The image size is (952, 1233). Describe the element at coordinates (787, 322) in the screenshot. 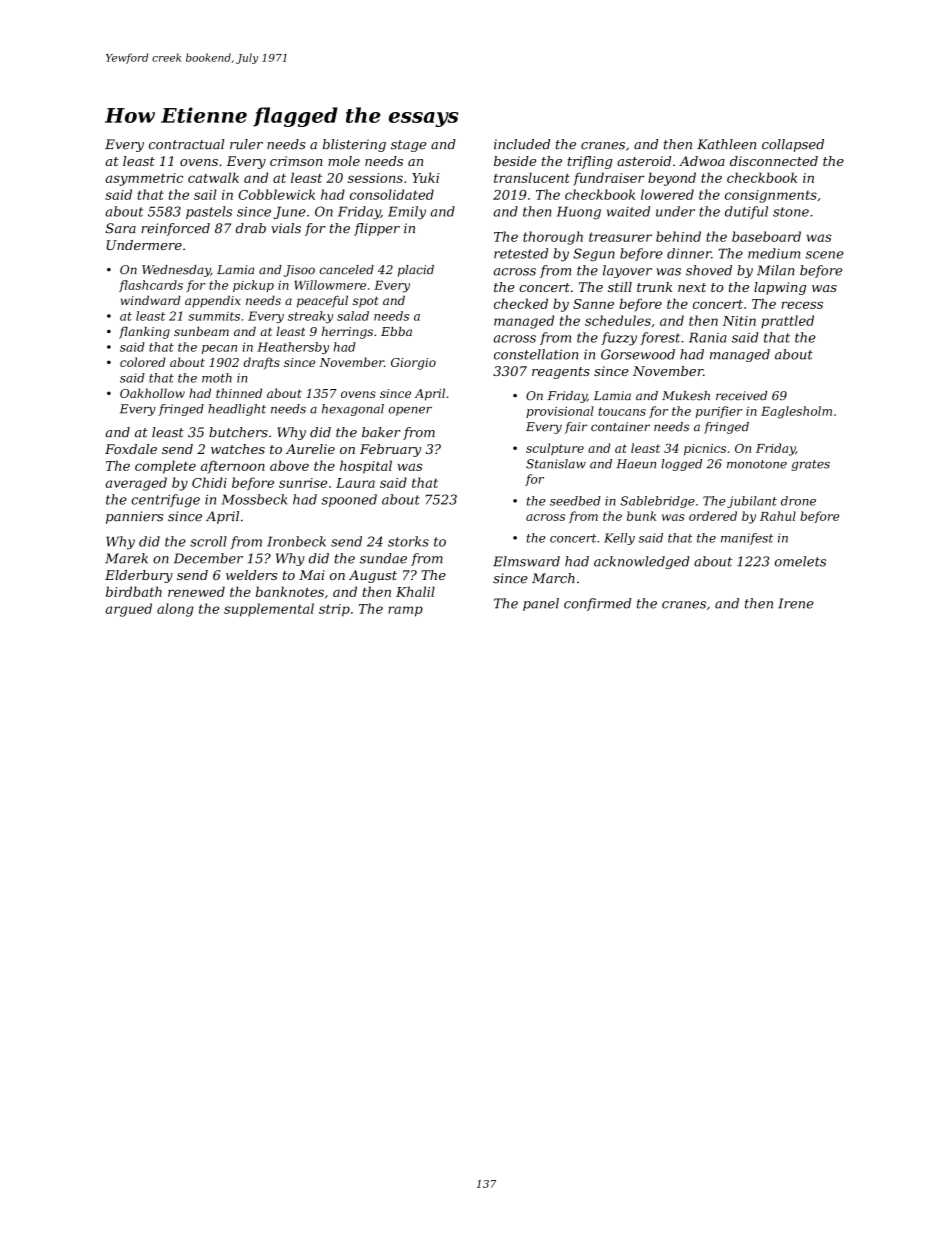

I see `prattled` at that location.
